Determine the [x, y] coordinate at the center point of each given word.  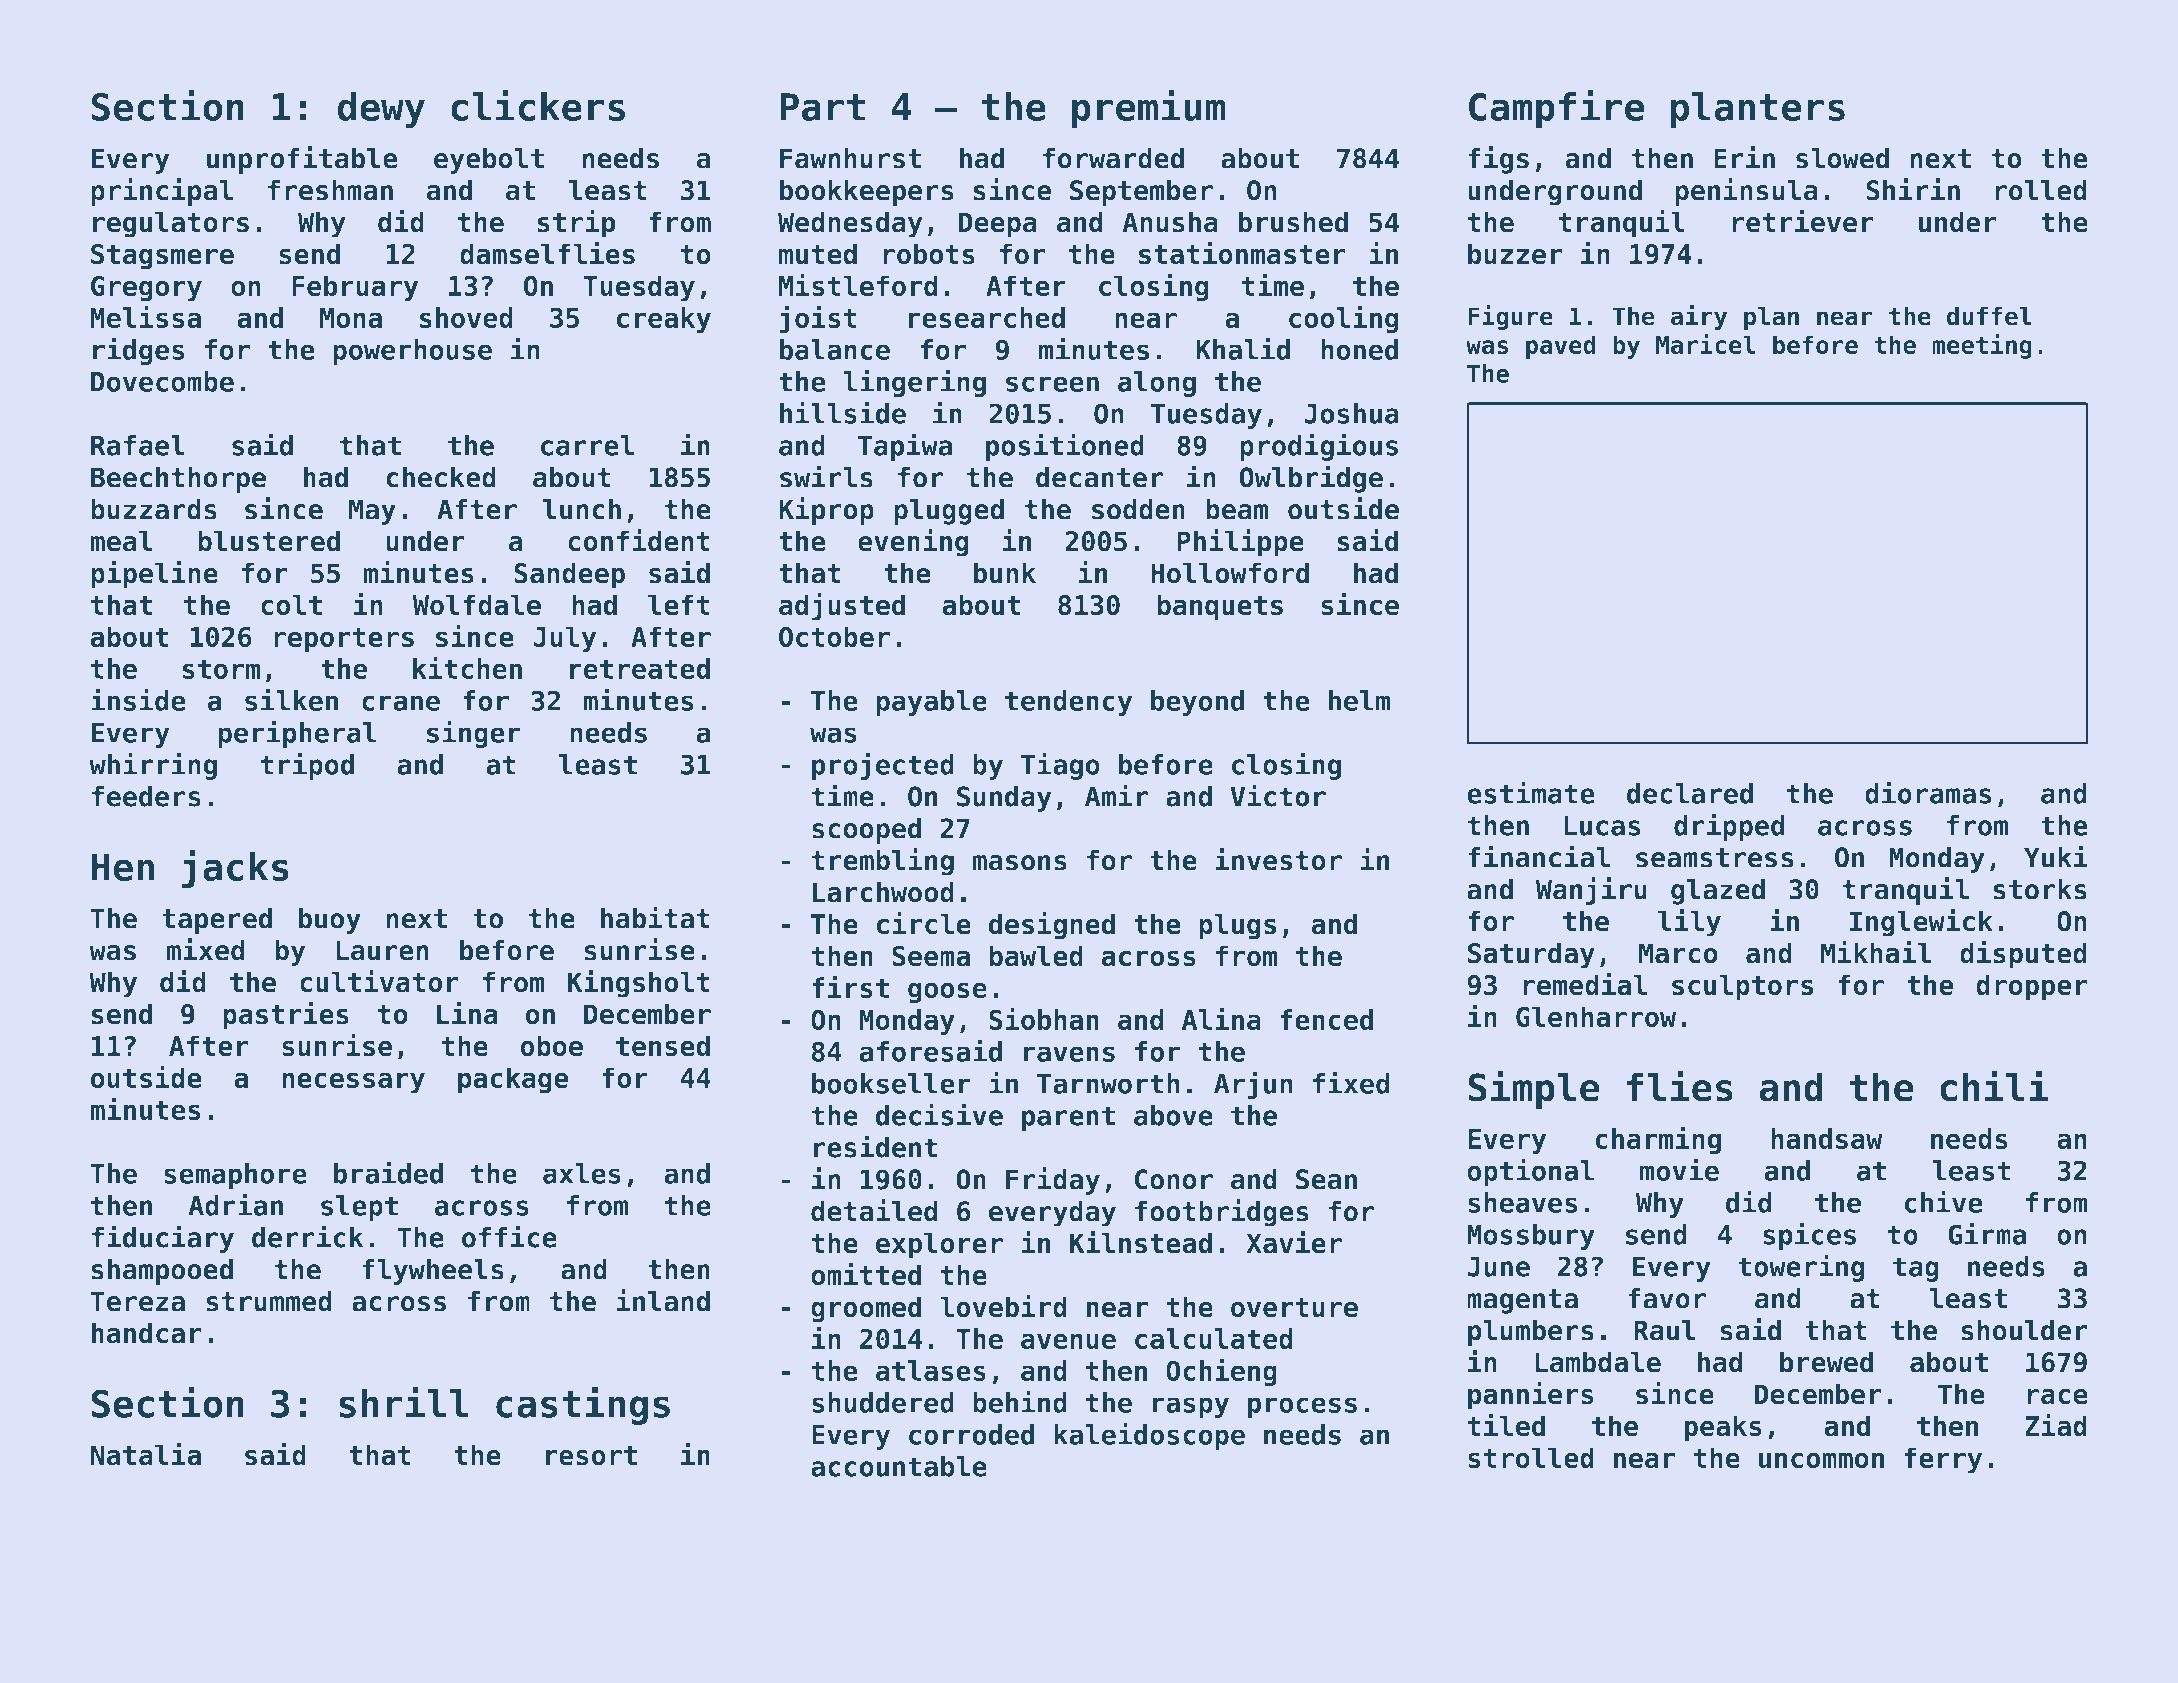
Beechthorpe [178, 480]
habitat [655, 917]
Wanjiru [1591, 891]
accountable [899, 1466]
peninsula [1746, 192]
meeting [1982, 346]
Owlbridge [1311, 479]
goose [947, 993]
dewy [381, 110]
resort [591, 1455]
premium [1148, 109]
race [2057, 1396]
